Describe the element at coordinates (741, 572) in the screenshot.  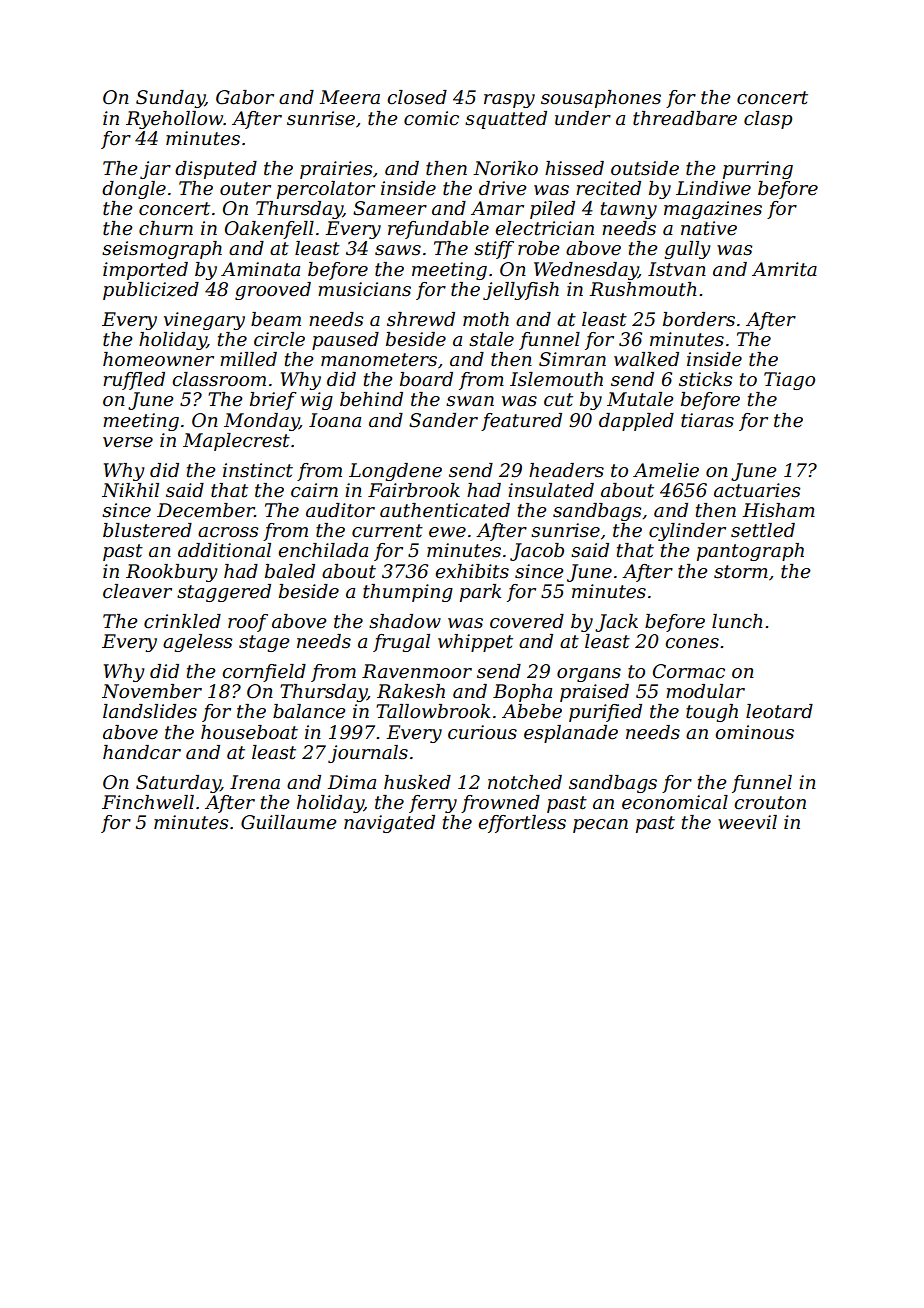
I see `storm` at that location.
